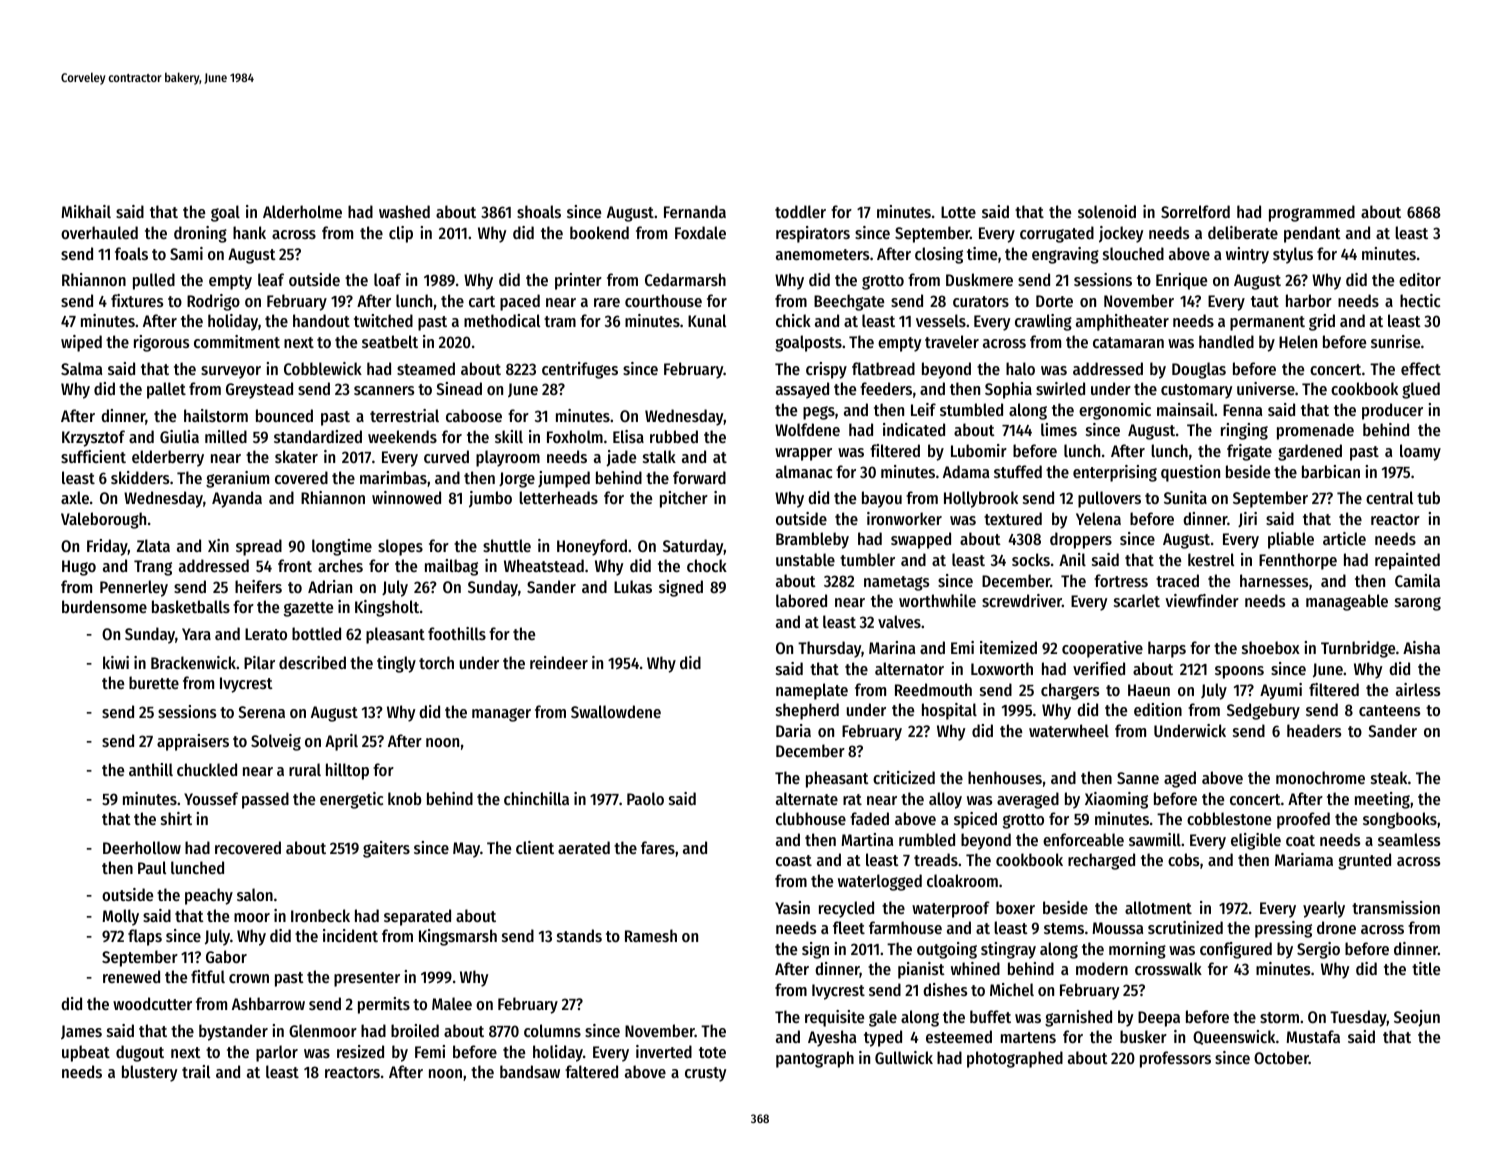 The width and height of the screenshot is (1502, 1160). I want to click on Rodrigo, so click(213, 302).
